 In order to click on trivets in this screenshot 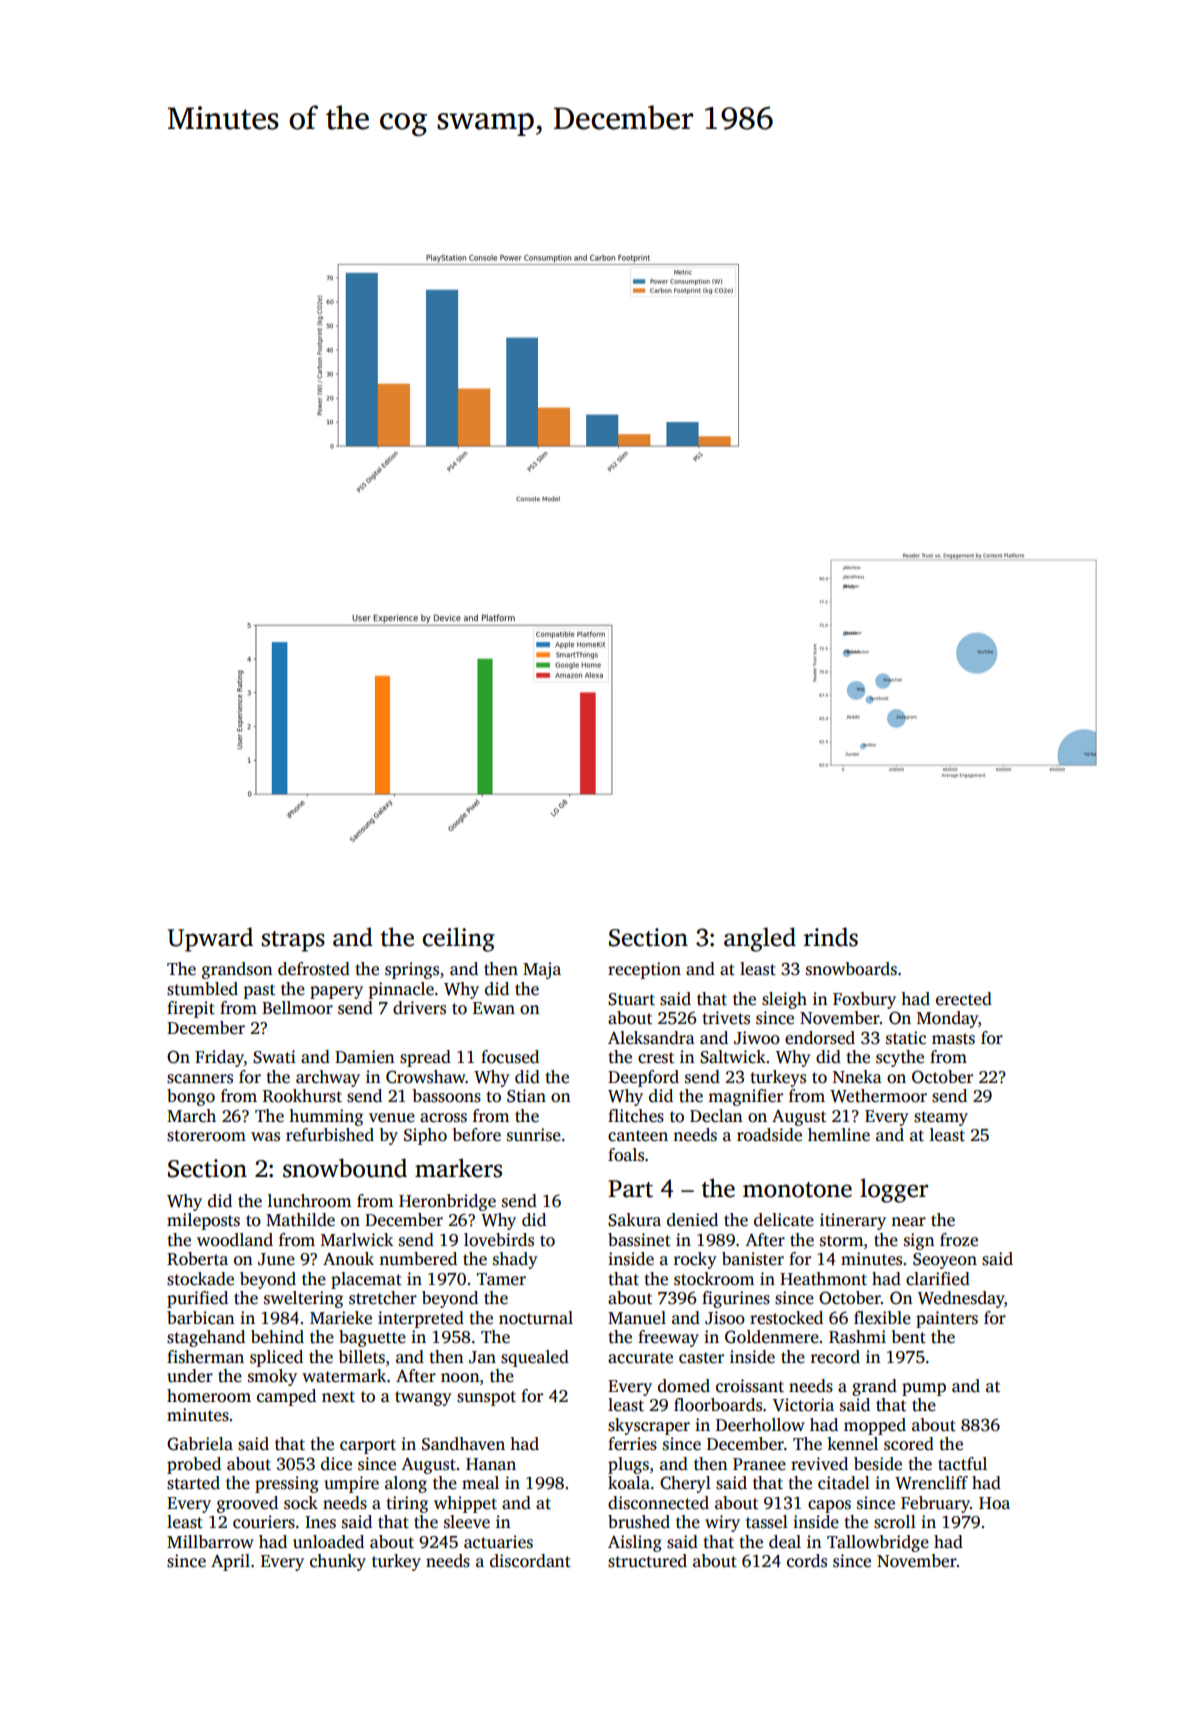, I will do `click(726, 1018)`.
